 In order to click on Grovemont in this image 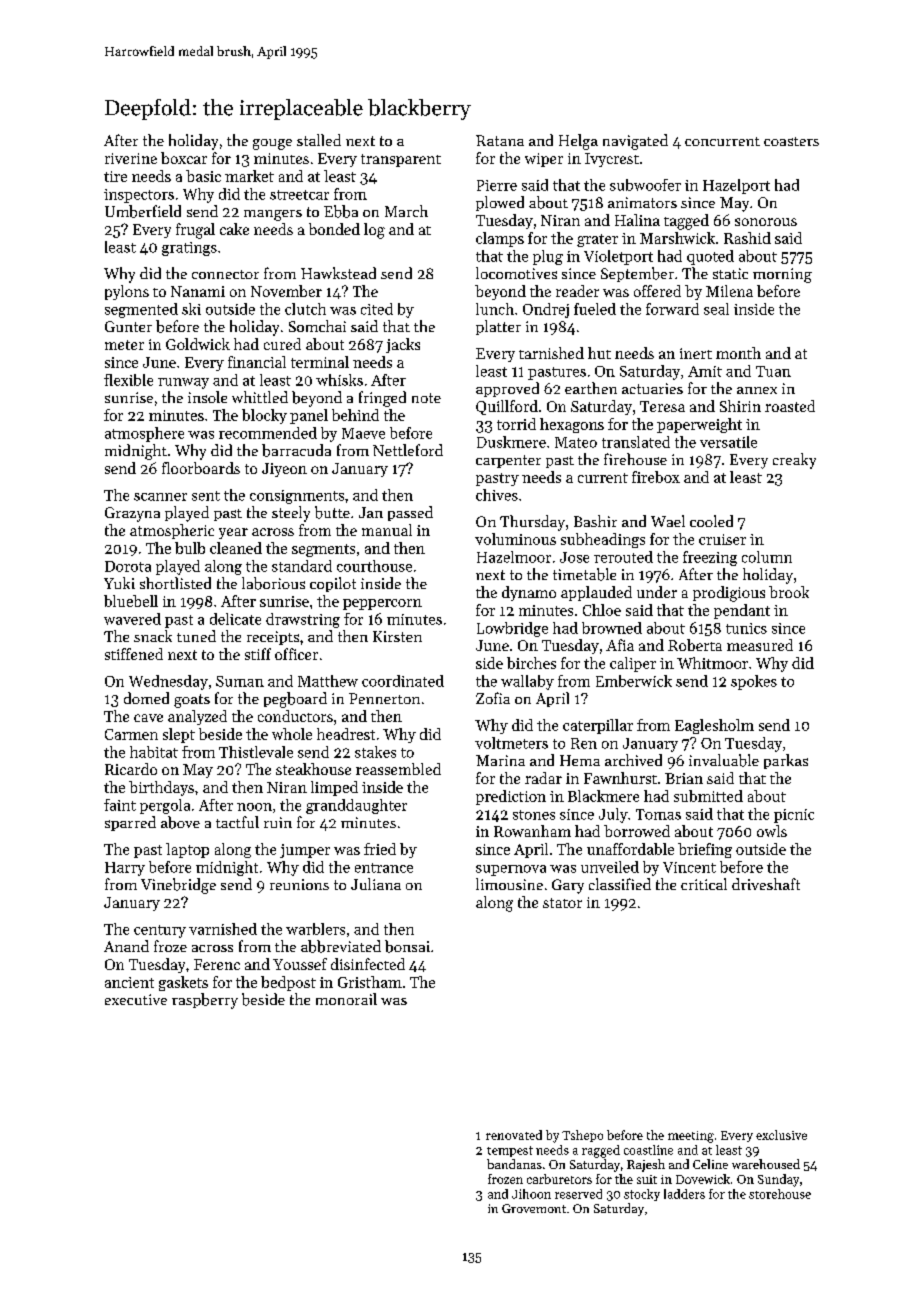, I will do `click(534, 1208)`.
